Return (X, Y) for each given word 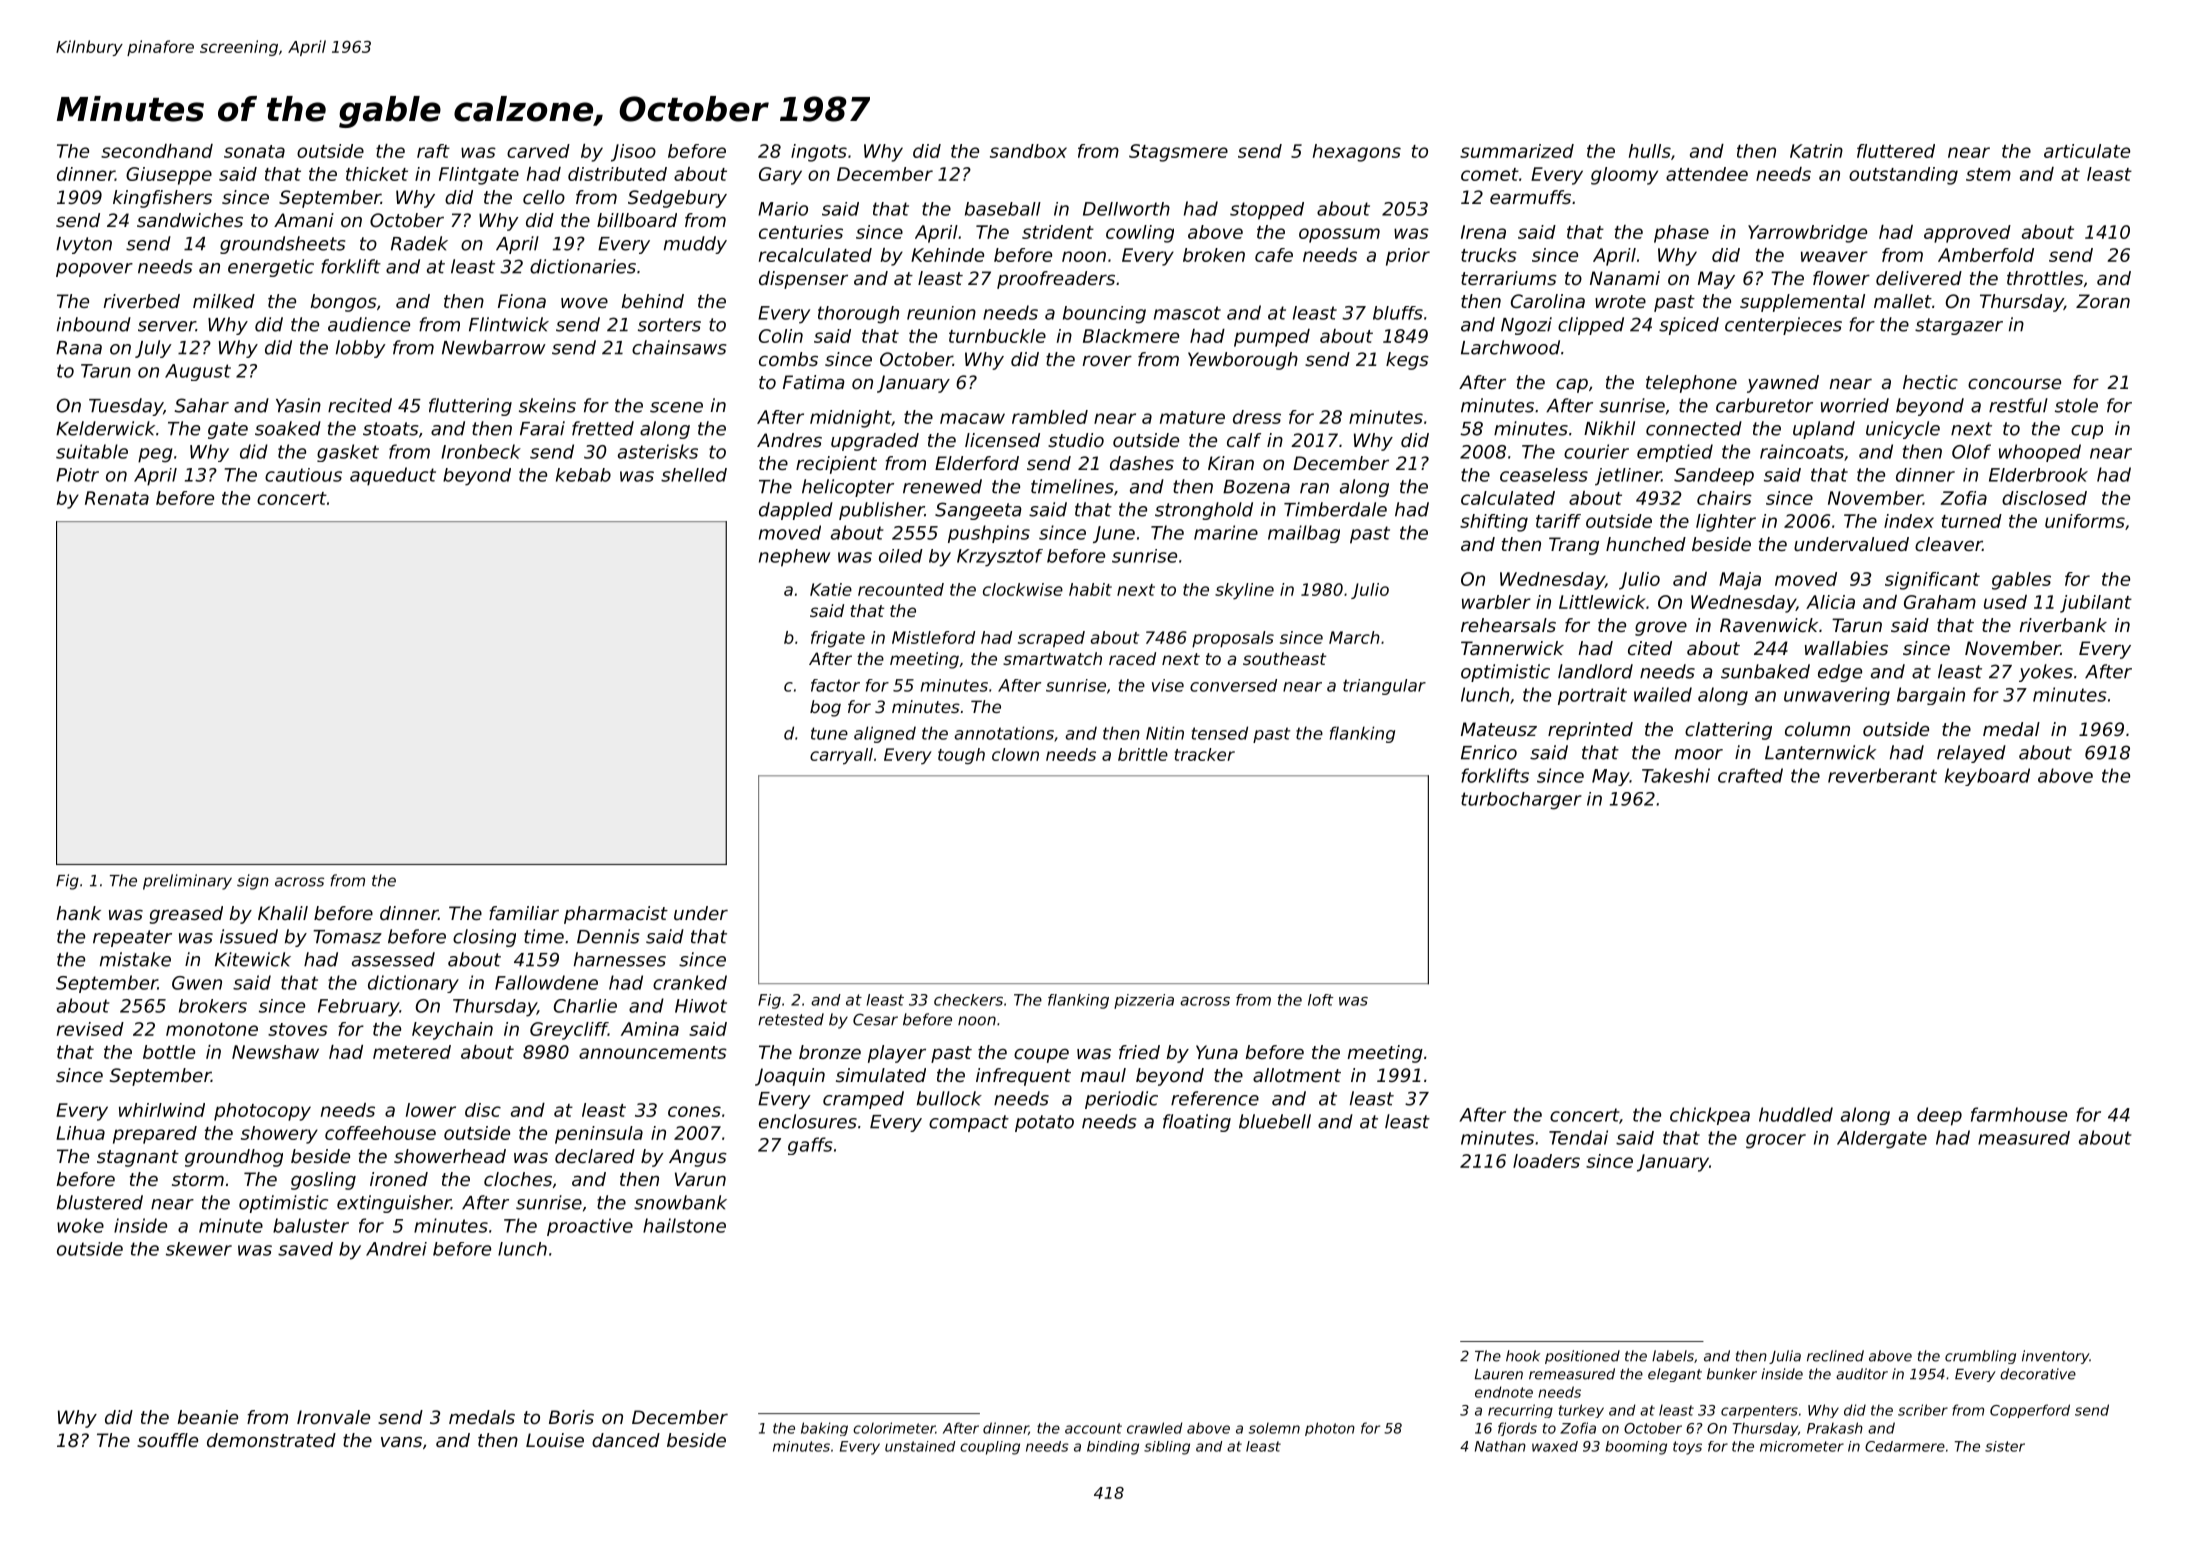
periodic (1121, 1100)
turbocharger (1521, 801)
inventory (2055, 1357)
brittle (1143, 754)
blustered (100, 1202)
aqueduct (393, 476)
